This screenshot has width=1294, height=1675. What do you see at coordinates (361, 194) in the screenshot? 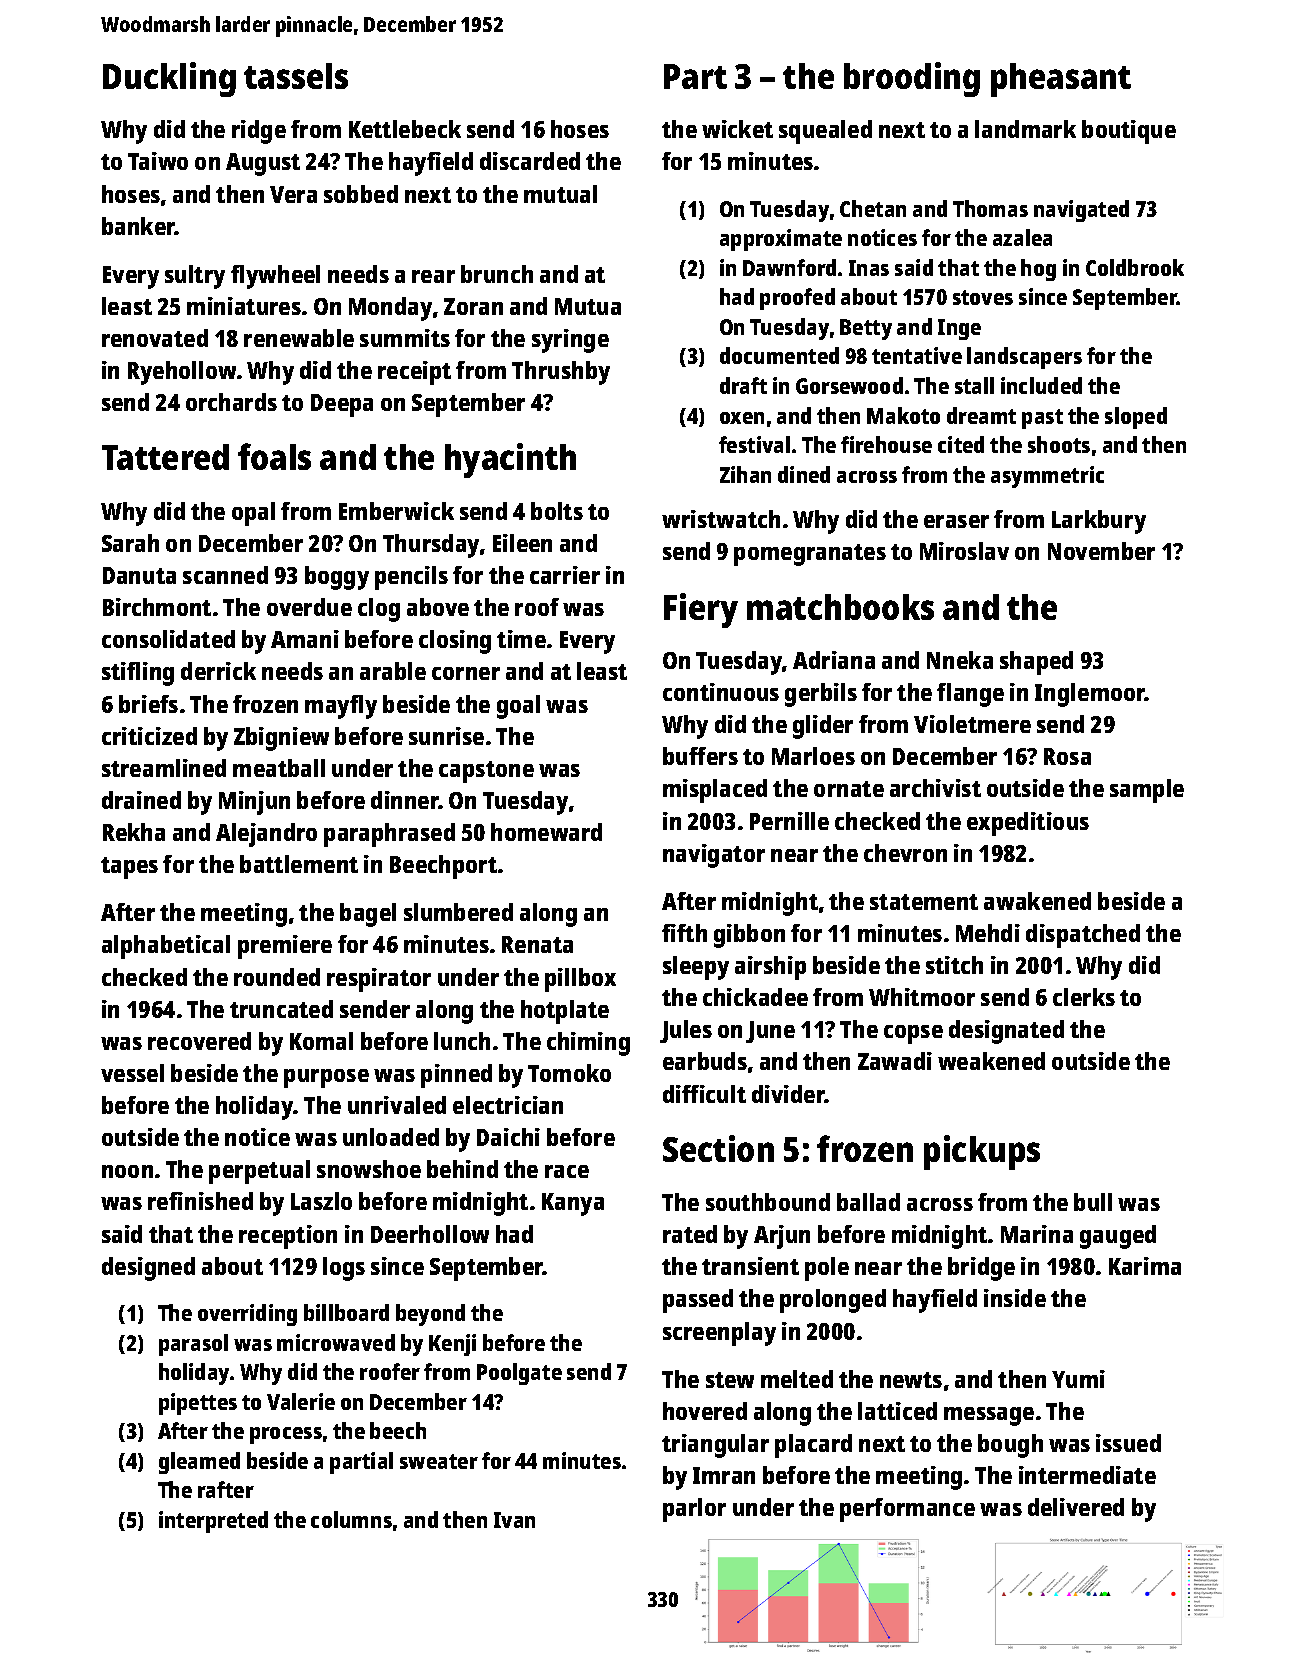
I see `sobbed` at bounding box center [361, 194].
